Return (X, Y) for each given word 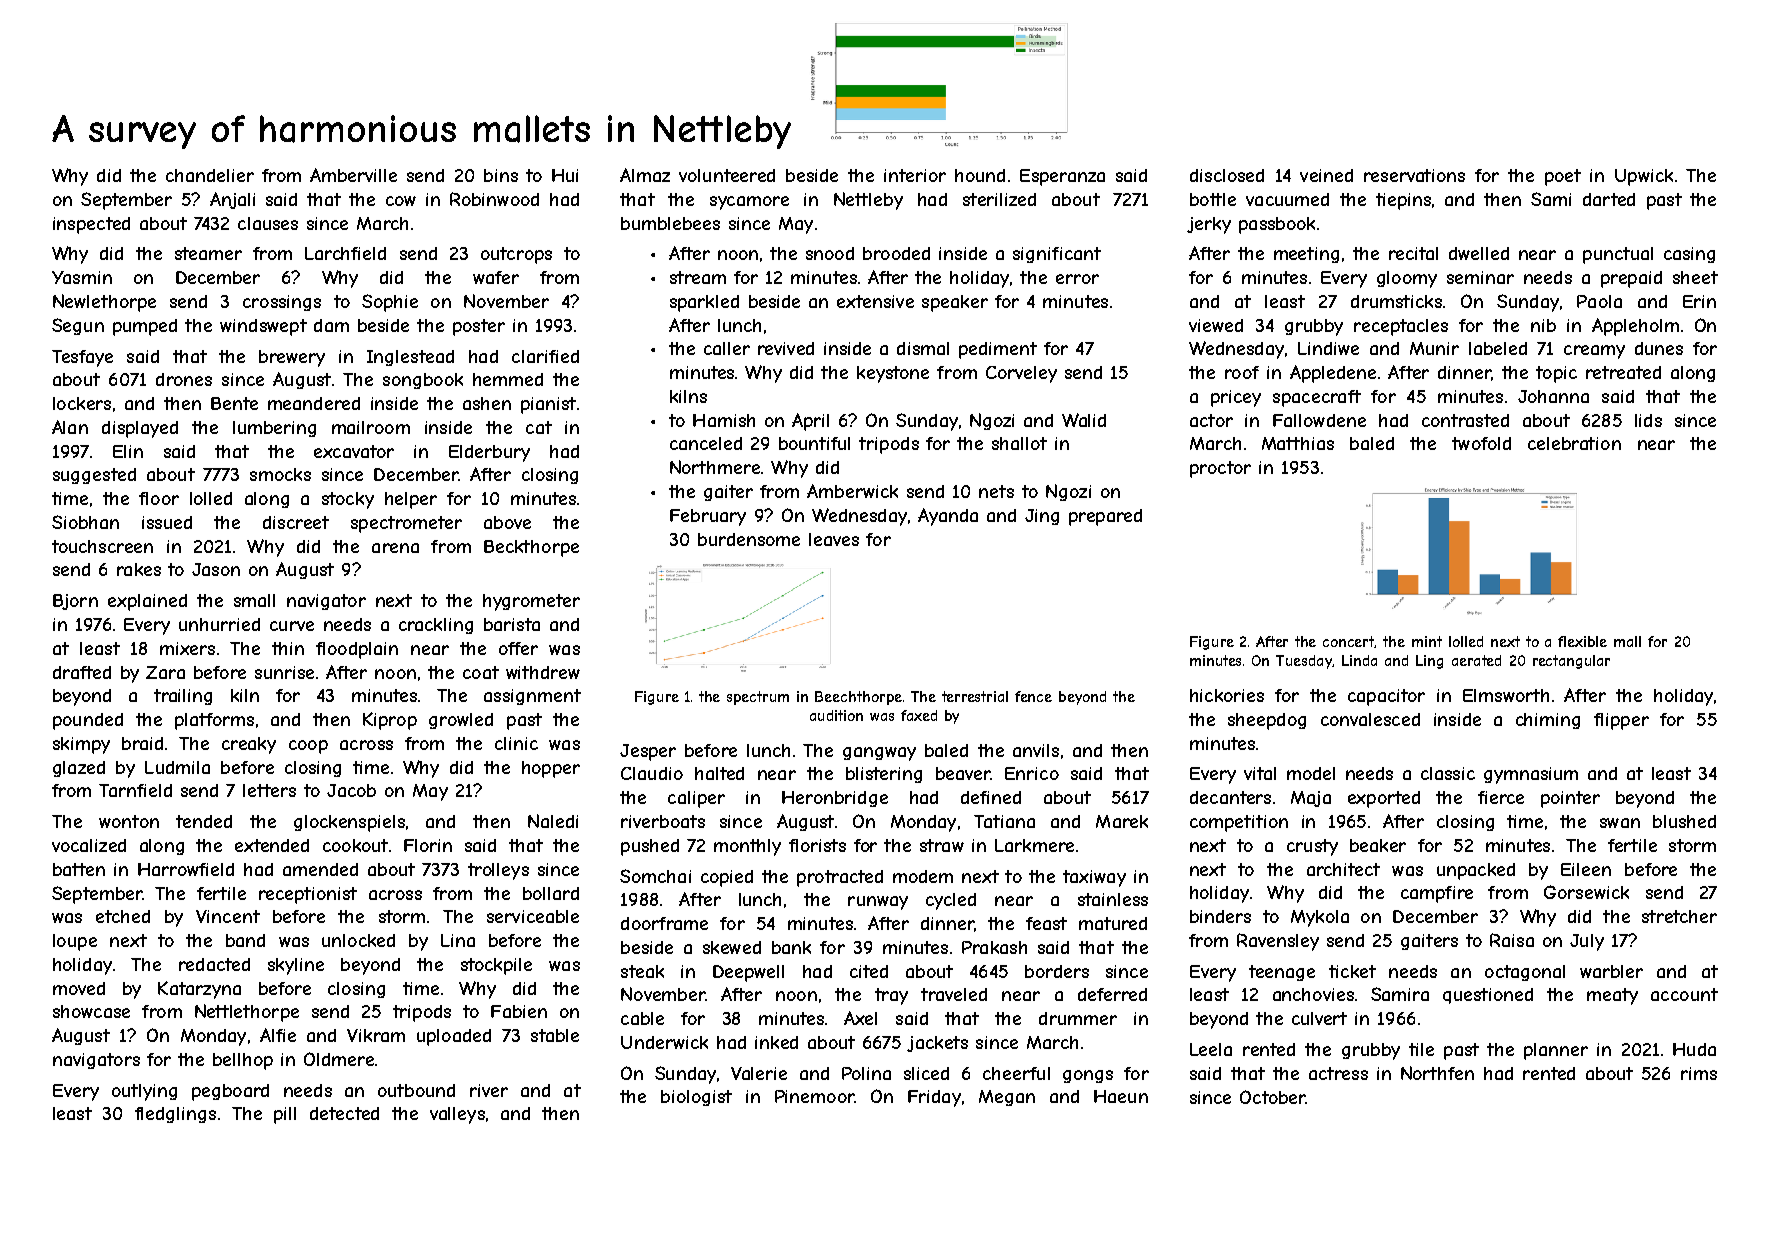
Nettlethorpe (247, 1013)
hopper (551, 769)
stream (698, 277)
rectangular (1571, 662)
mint (1427, 641)
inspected (91, 225)
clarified (545, 356)
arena (395, 548)
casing (1689, 255)
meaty (1612, 996)
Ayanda (948, 517)
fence (1033, 696)
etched (123, 916)
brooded (896, 253)
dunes (1659, 348)
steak (642, 971)
